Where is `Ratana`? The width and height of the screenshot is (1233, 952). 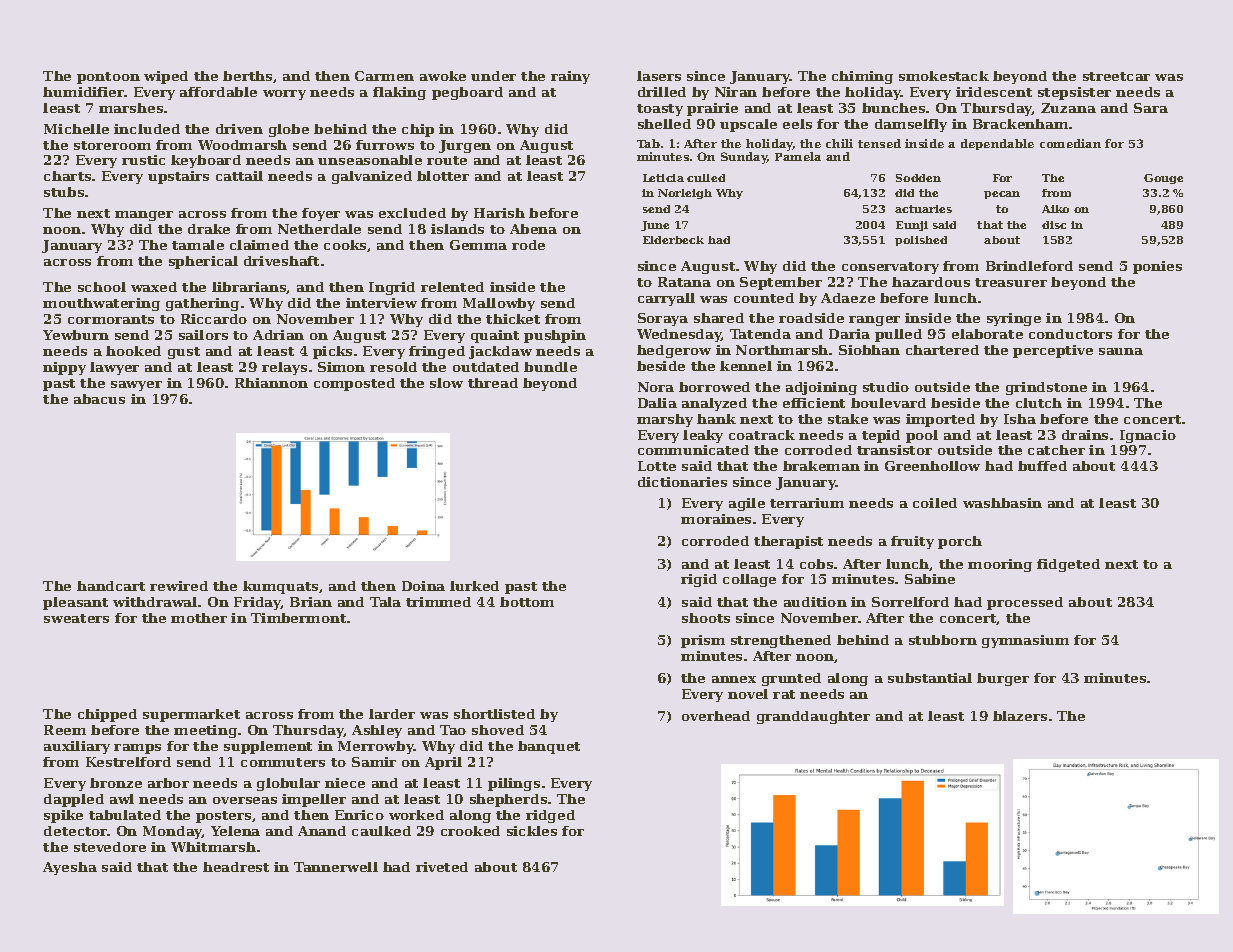 Ratana is located at coordinates (684, 282).
